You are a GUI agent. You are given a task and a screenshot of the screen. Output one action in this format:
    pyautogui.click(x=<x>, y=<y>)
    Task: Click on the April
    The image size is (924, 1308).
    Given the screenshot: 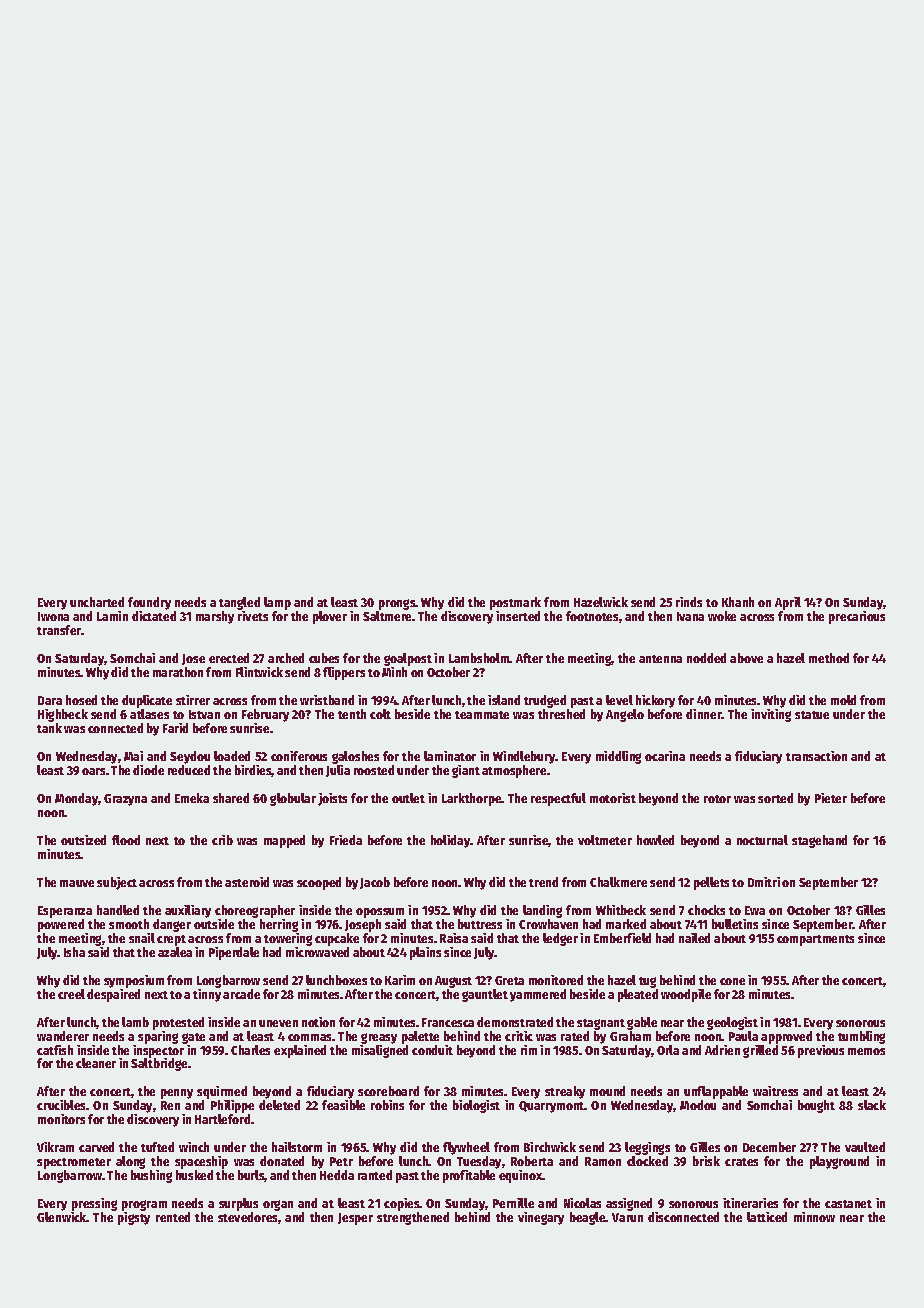 What is the action you would take?
    pyautogui.click(x=788, y=603)
